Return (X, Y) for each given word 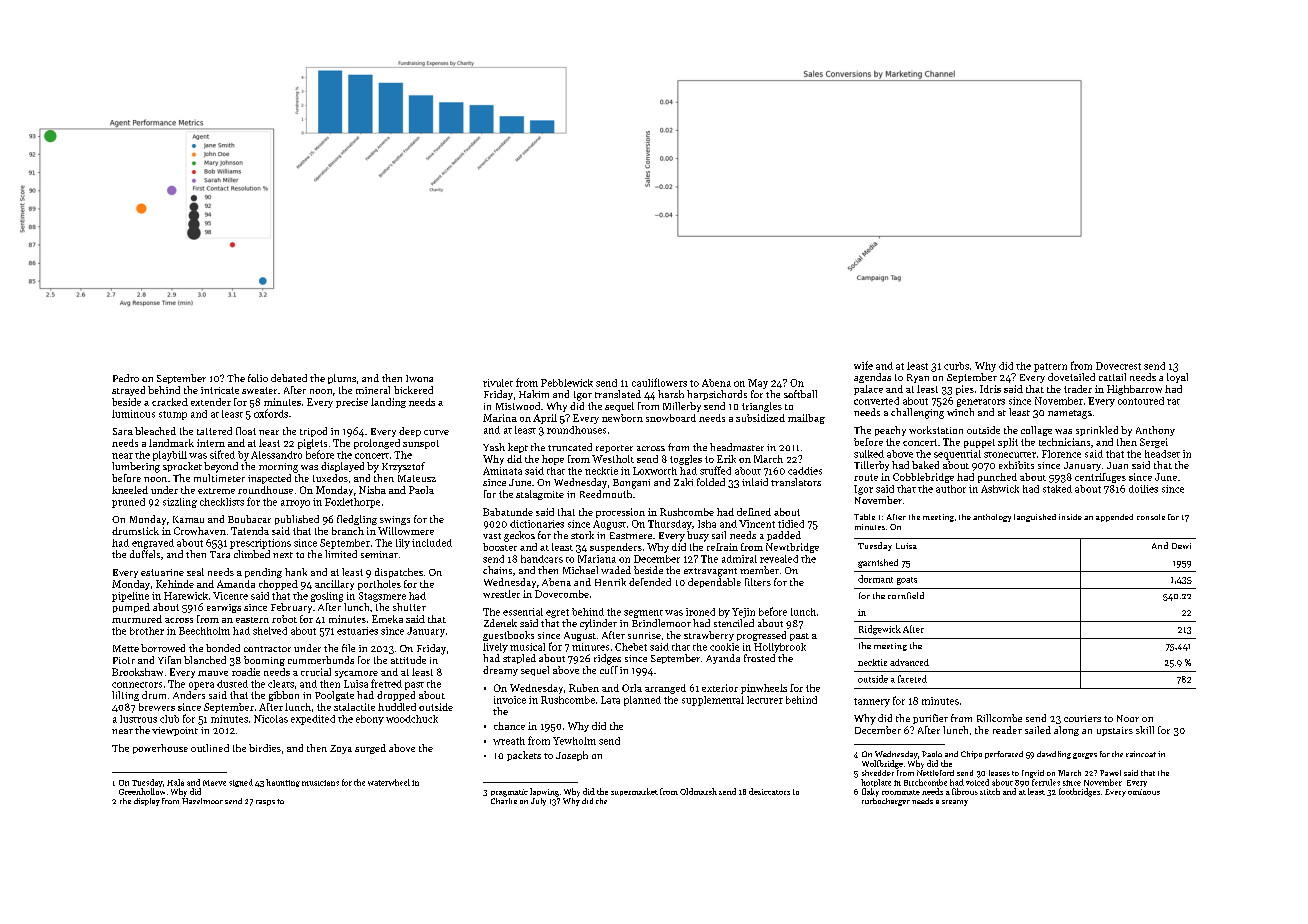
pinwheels (764, 689)
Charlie (504, 801)
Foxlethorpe (352, 503)
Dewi (1181, 546)
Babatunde (508, 512)
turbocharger (886, 802)
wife (863, 365)
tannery (872, 702)
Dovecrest (1118, 366)
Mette (126, 648)
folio (258, 378)
